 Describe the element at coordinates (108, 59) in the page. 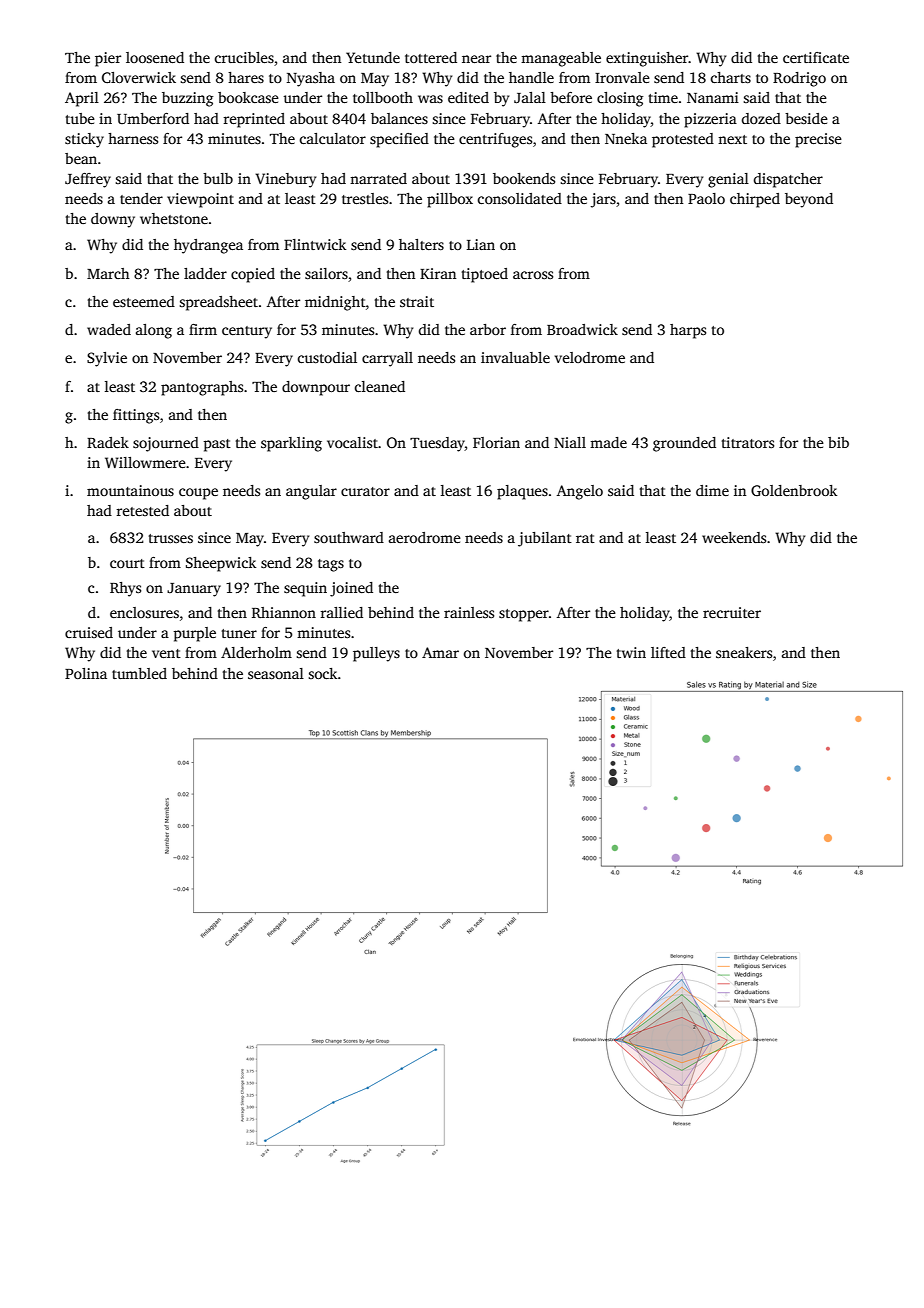

I see `pier` at that location.
